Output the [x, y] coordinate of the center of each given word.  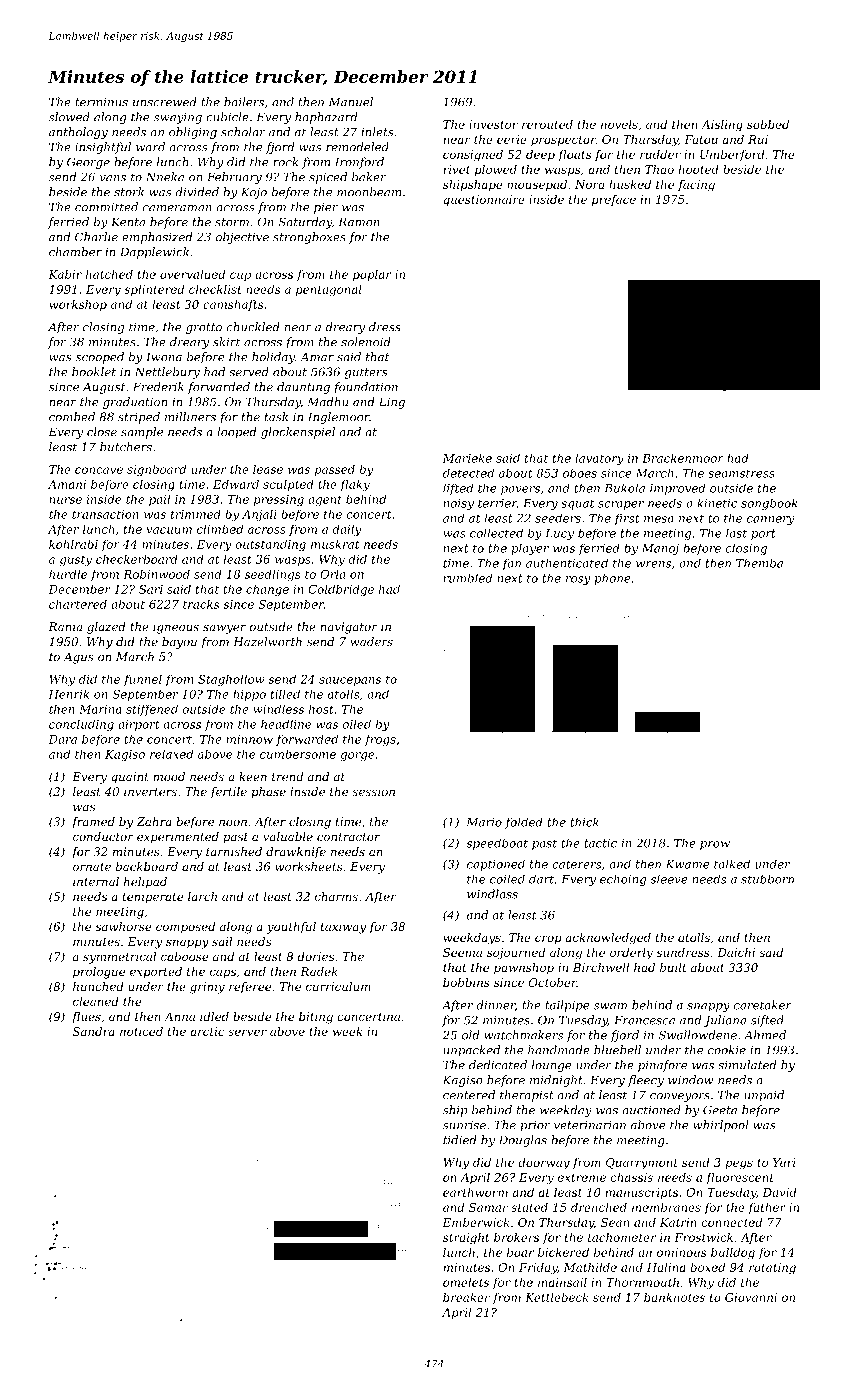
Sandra [94, 1031]
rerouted [547, 124]
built [673, 967]
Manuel [351, 102]
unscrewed [165, 102]
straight [466, 1239]
